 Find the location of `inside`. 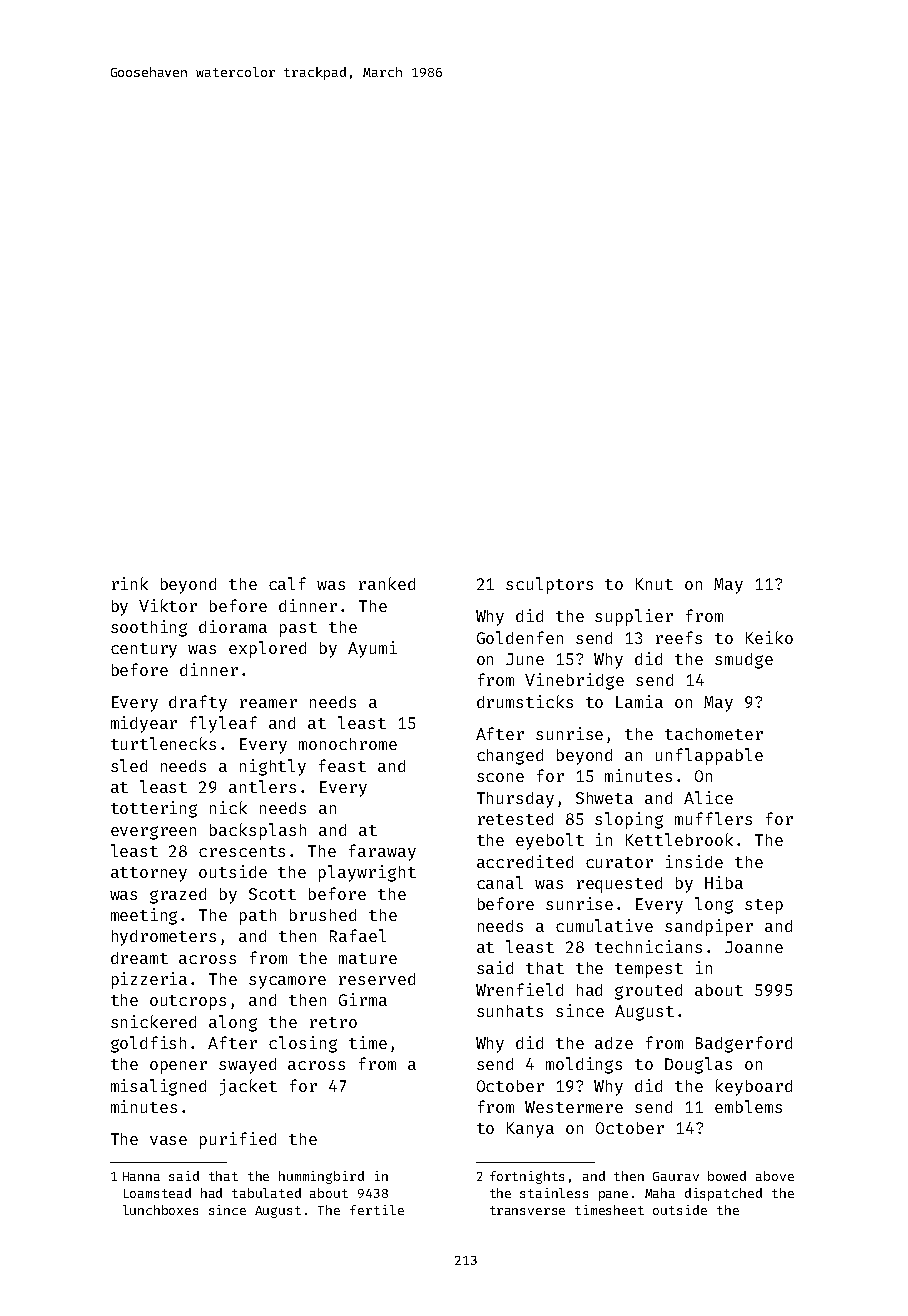

inside is located at coordinates (694, 861).
